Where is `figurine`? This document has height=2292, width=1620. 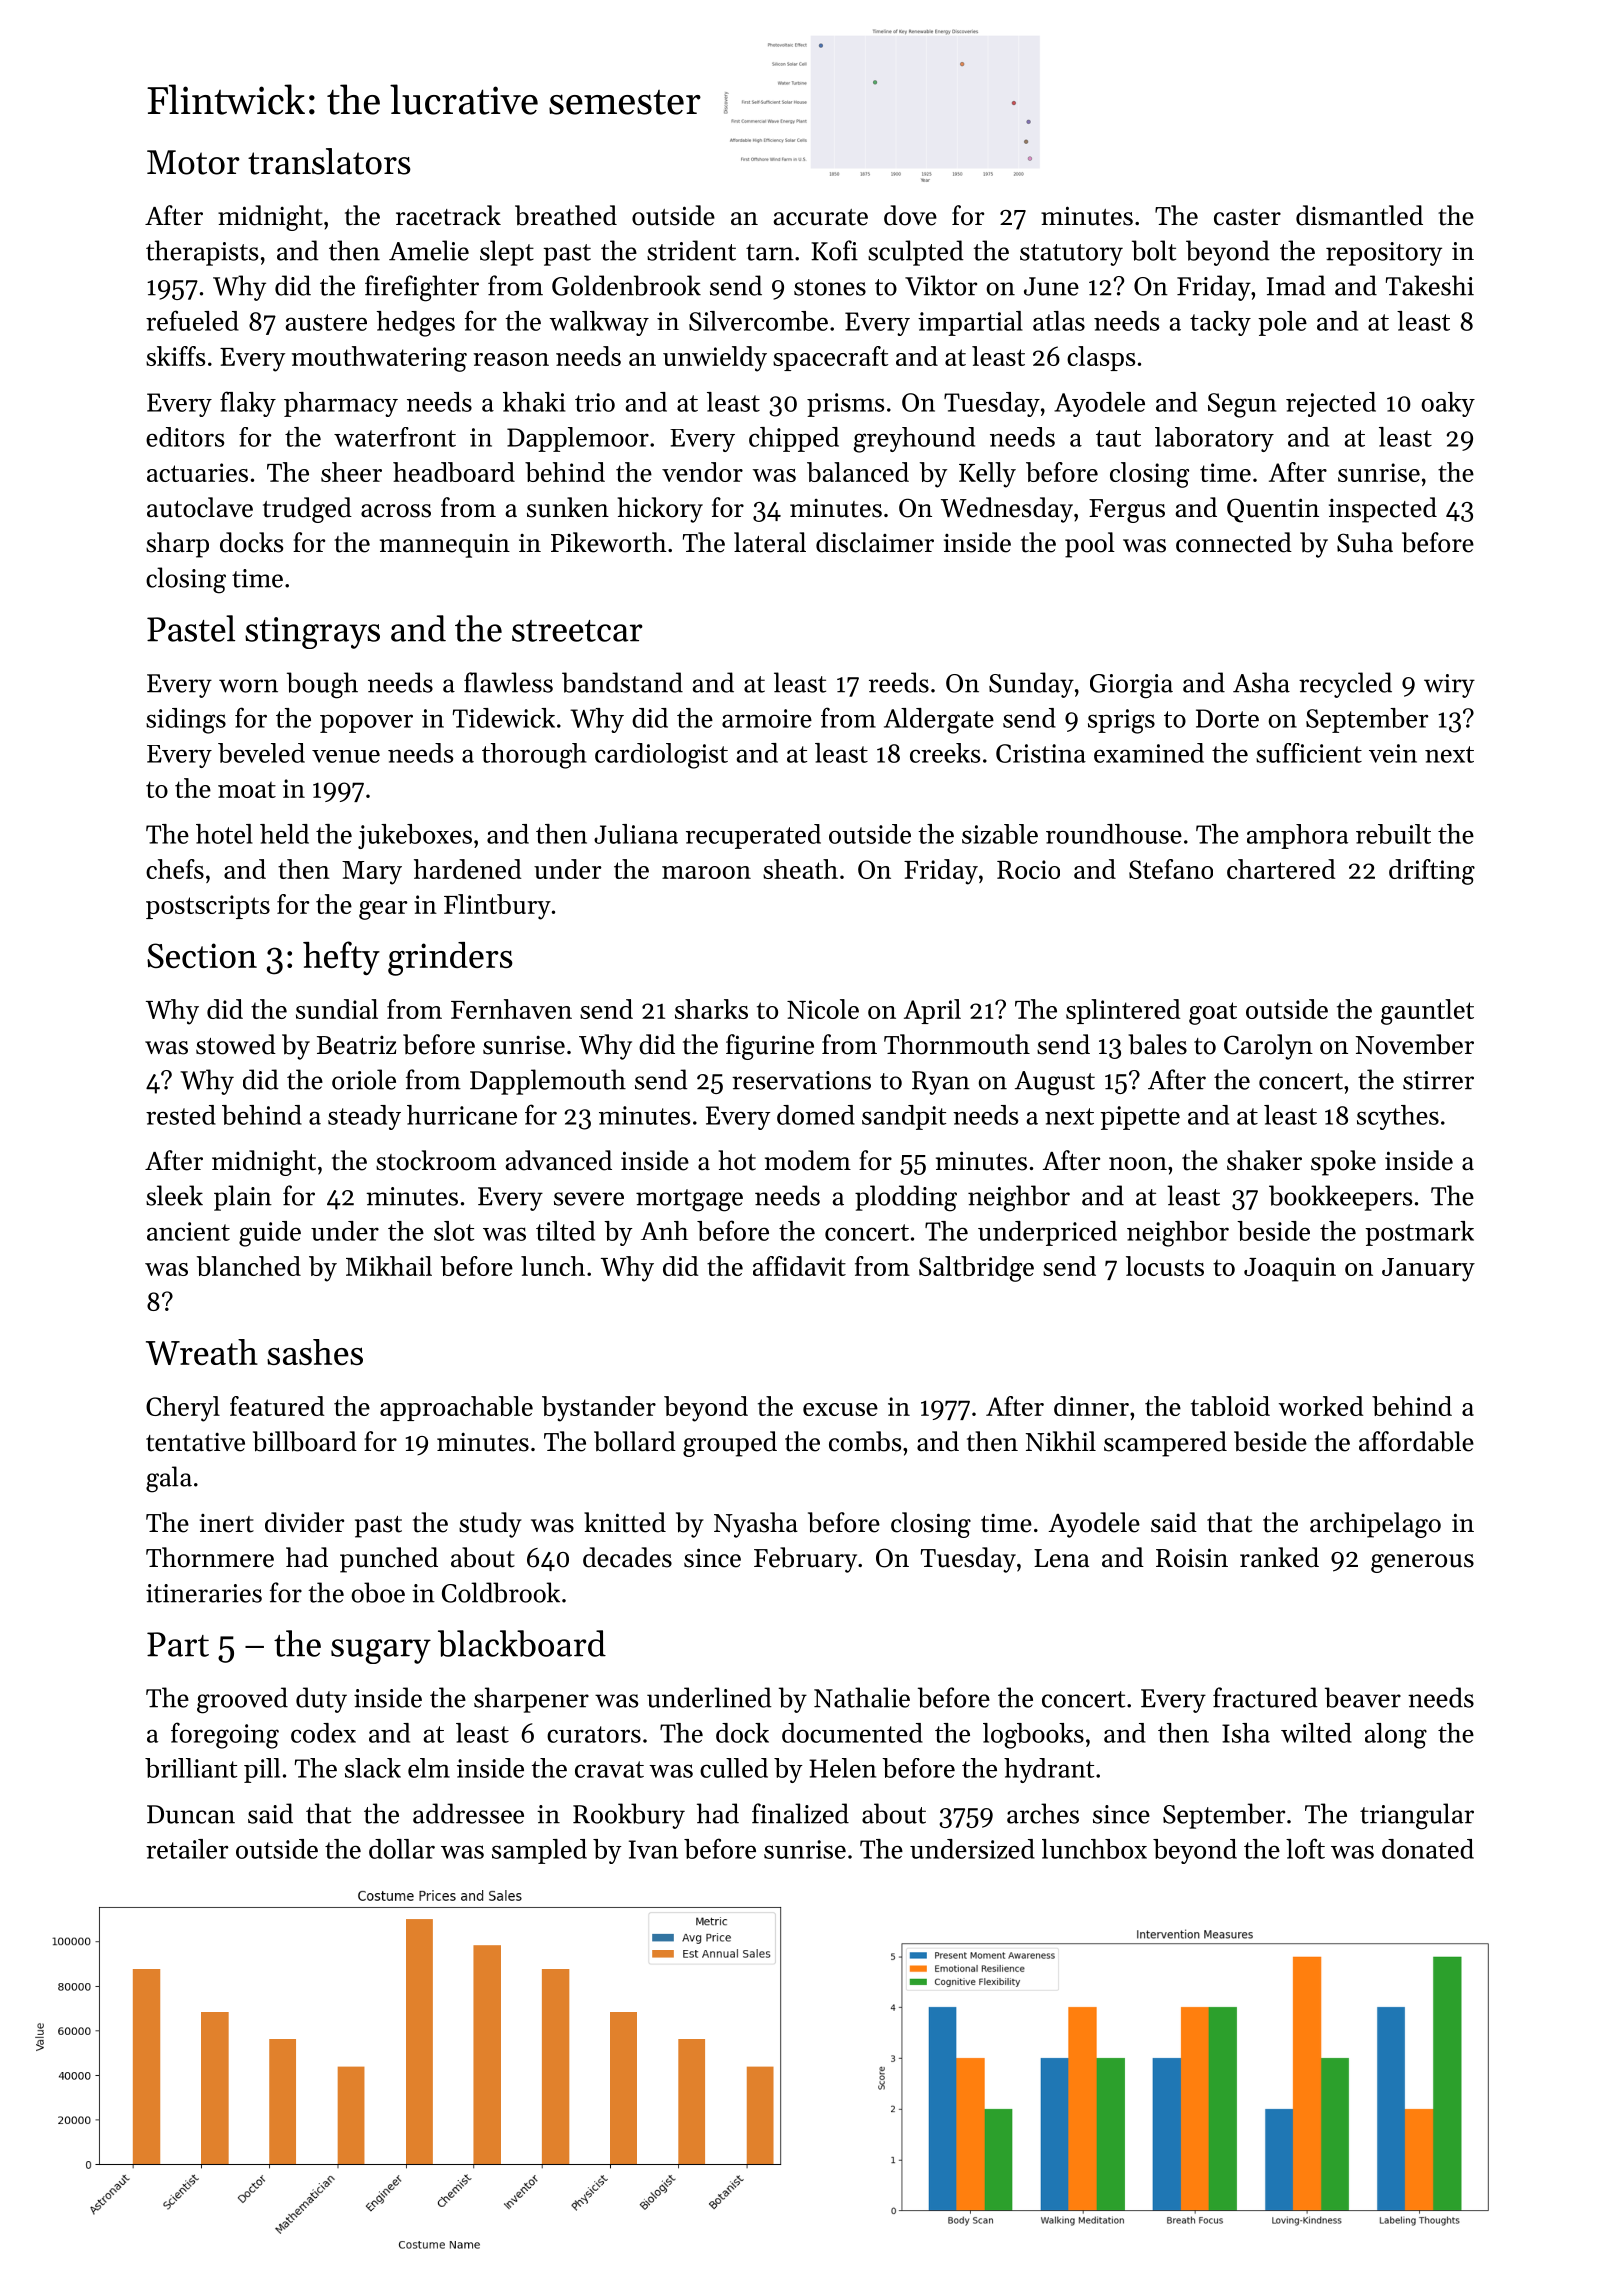
figurine is located at coordinates (770, 1047).
